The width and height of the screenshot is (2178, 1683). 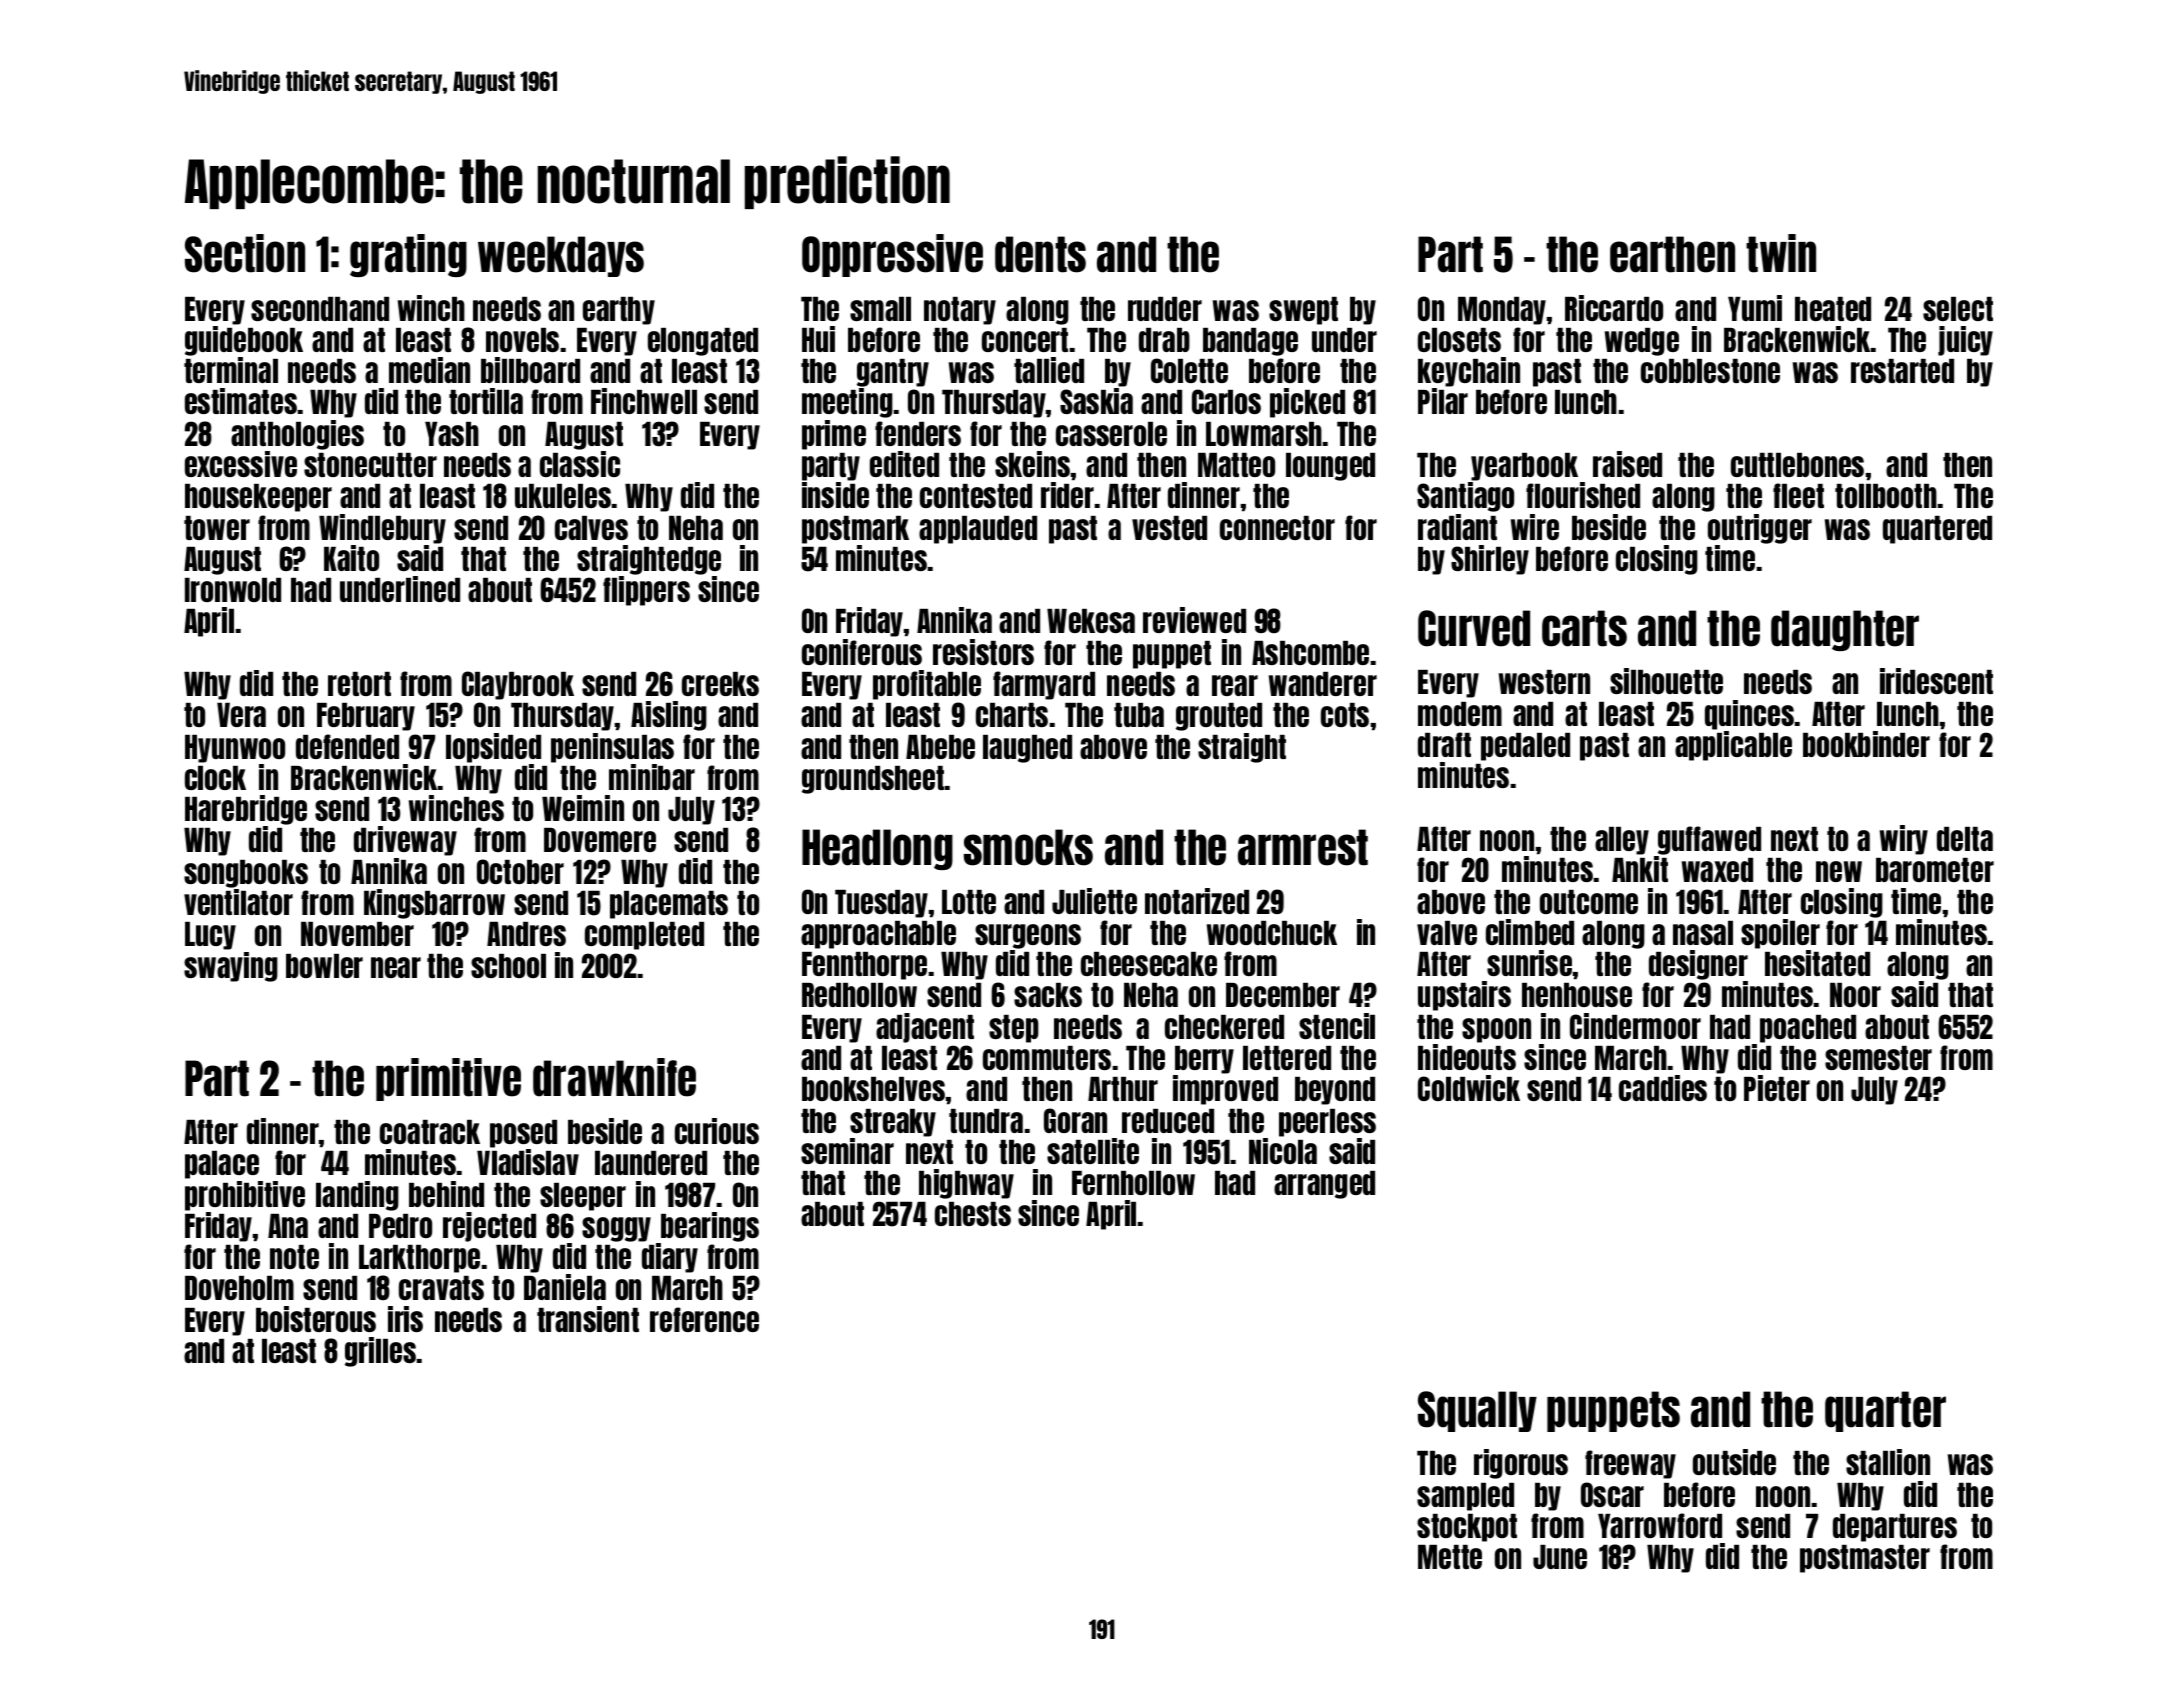 What do you see at coordinates (1235, 685) in the screenshot?
I see `rear` at bounding box center [1235, 685].
